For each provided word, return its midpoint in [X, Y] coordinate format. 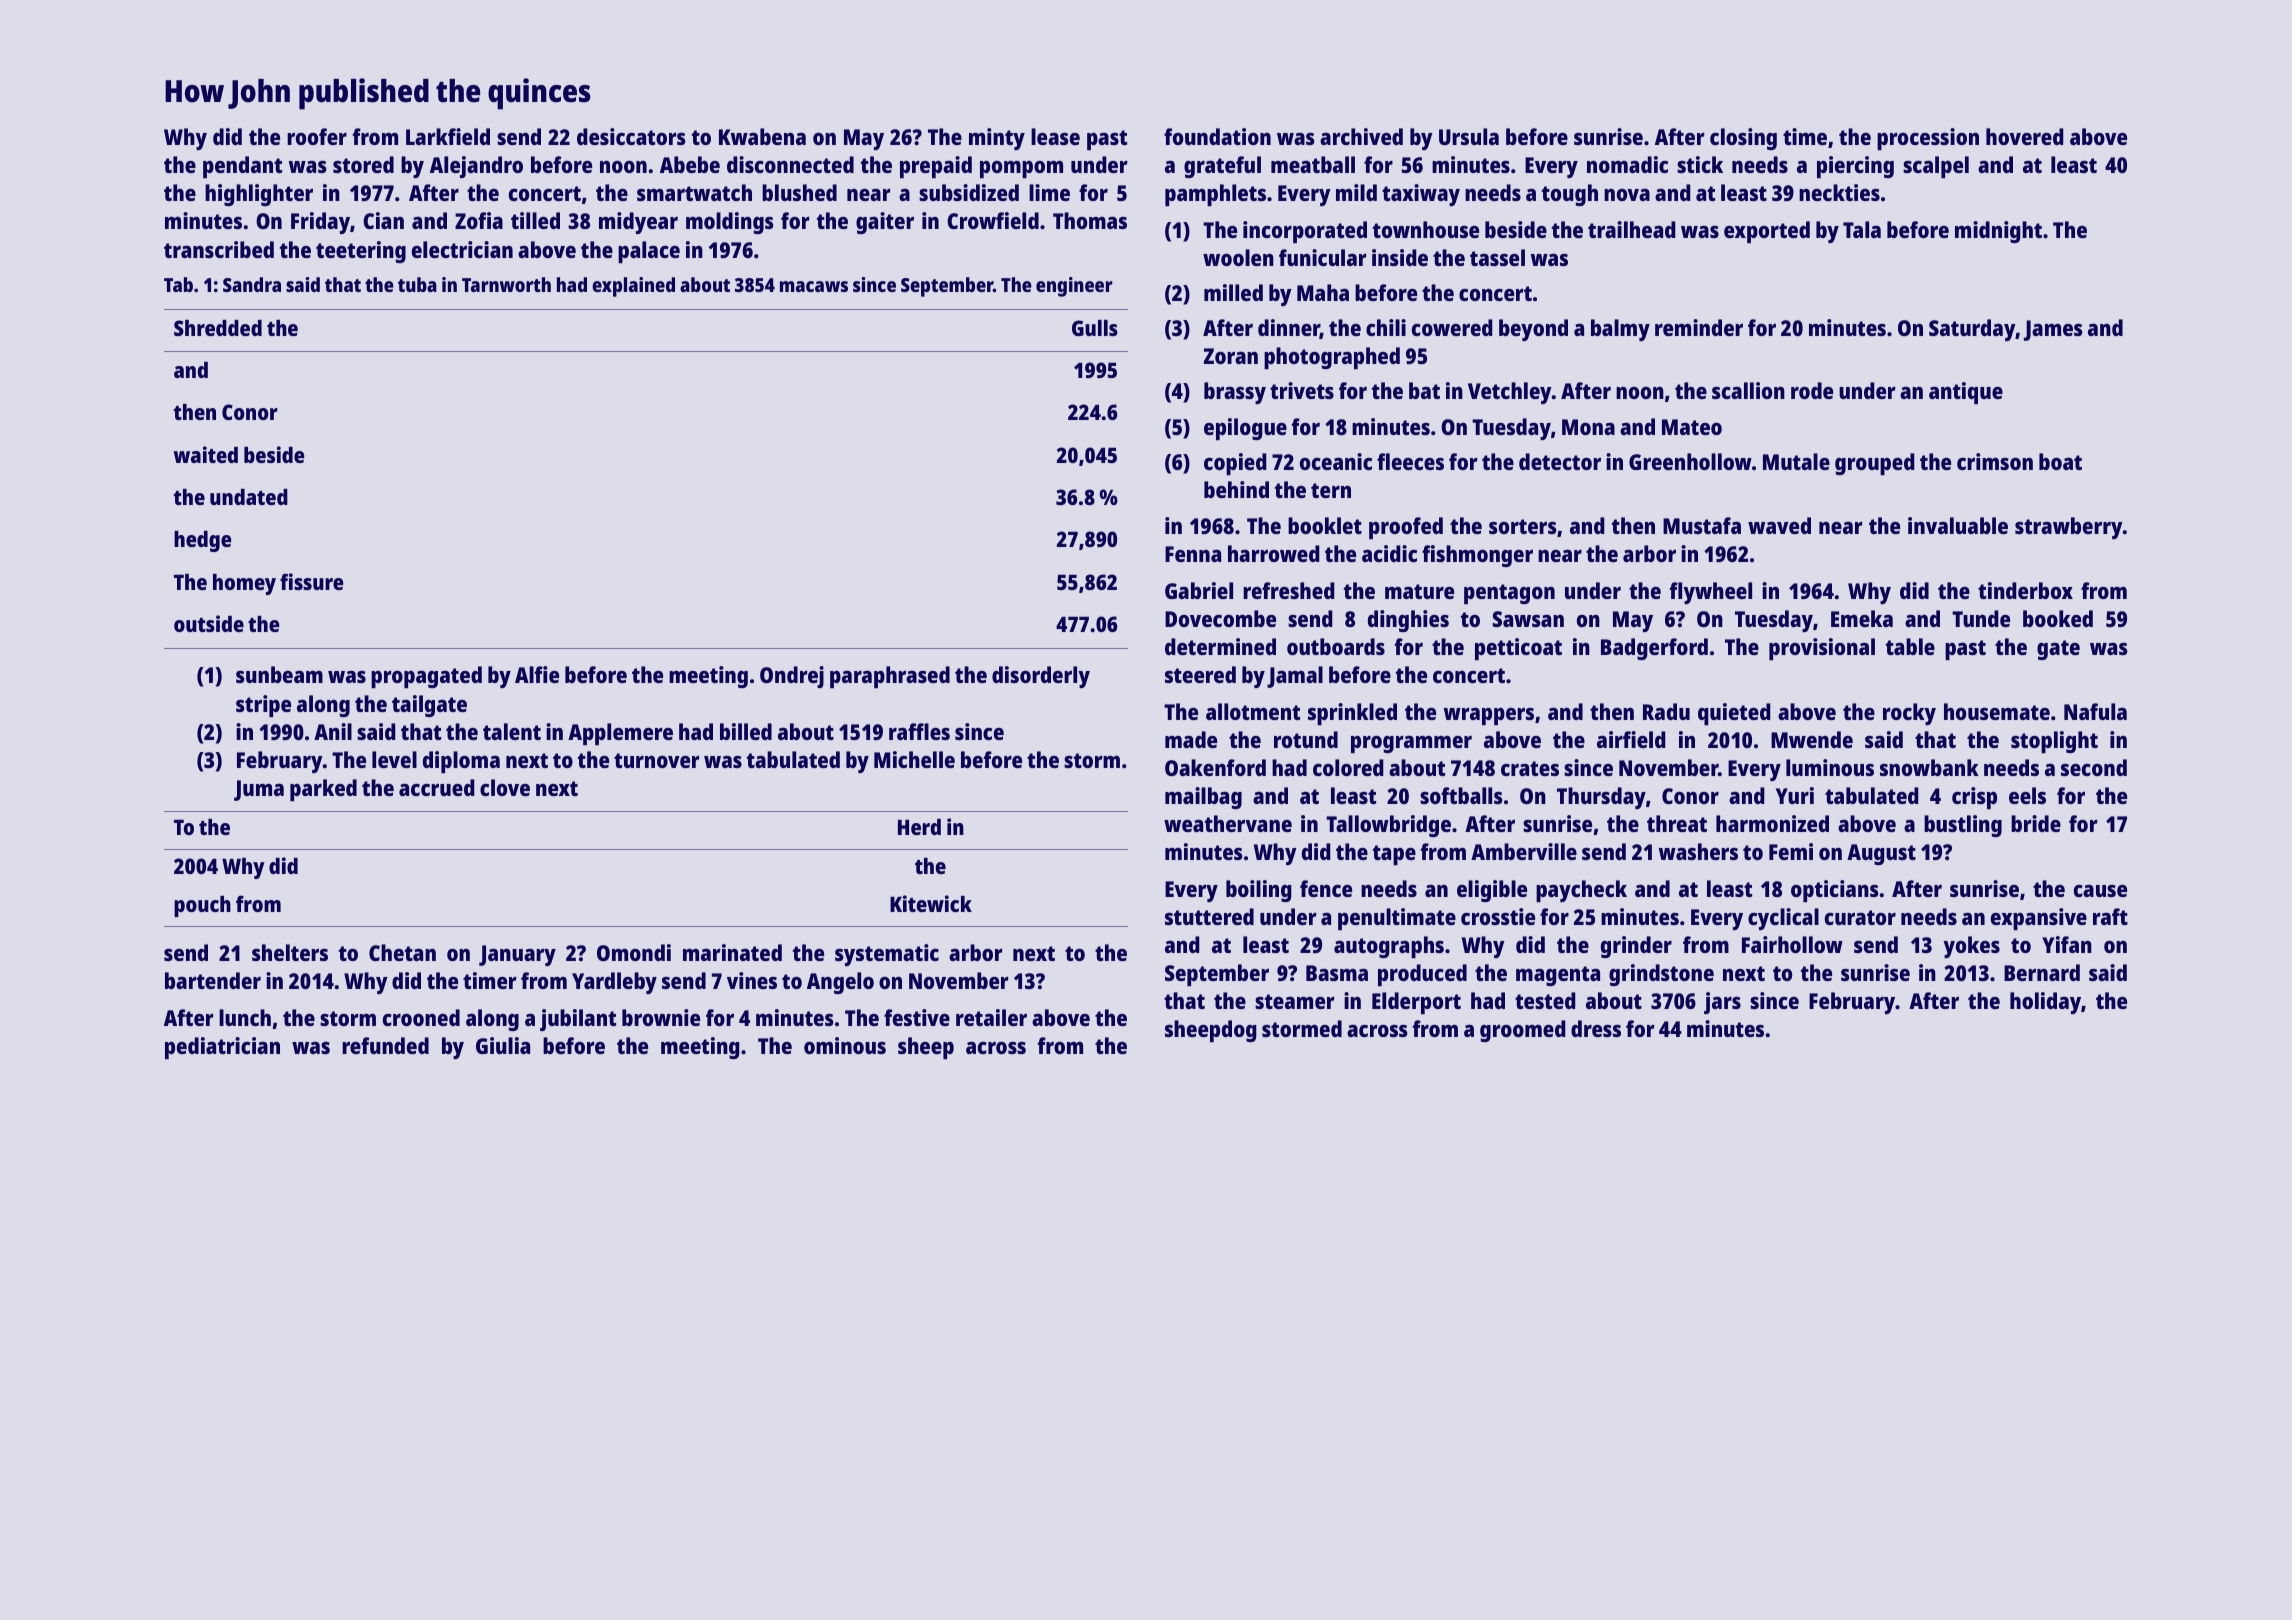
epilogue [1245, 429]
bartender [213, 980]
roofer [317, 136]
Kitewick [931, 903]
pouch [202, 906]
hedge [202, 541]
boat [2060, 461]
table [1910, 646]
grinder [1636, 947]
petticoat [1518, 649]
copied [1235, 464]
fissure [311, 581]
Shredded [218, 328]
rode [1812, 390]
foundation [1217, 136]
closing [1743, 139]
